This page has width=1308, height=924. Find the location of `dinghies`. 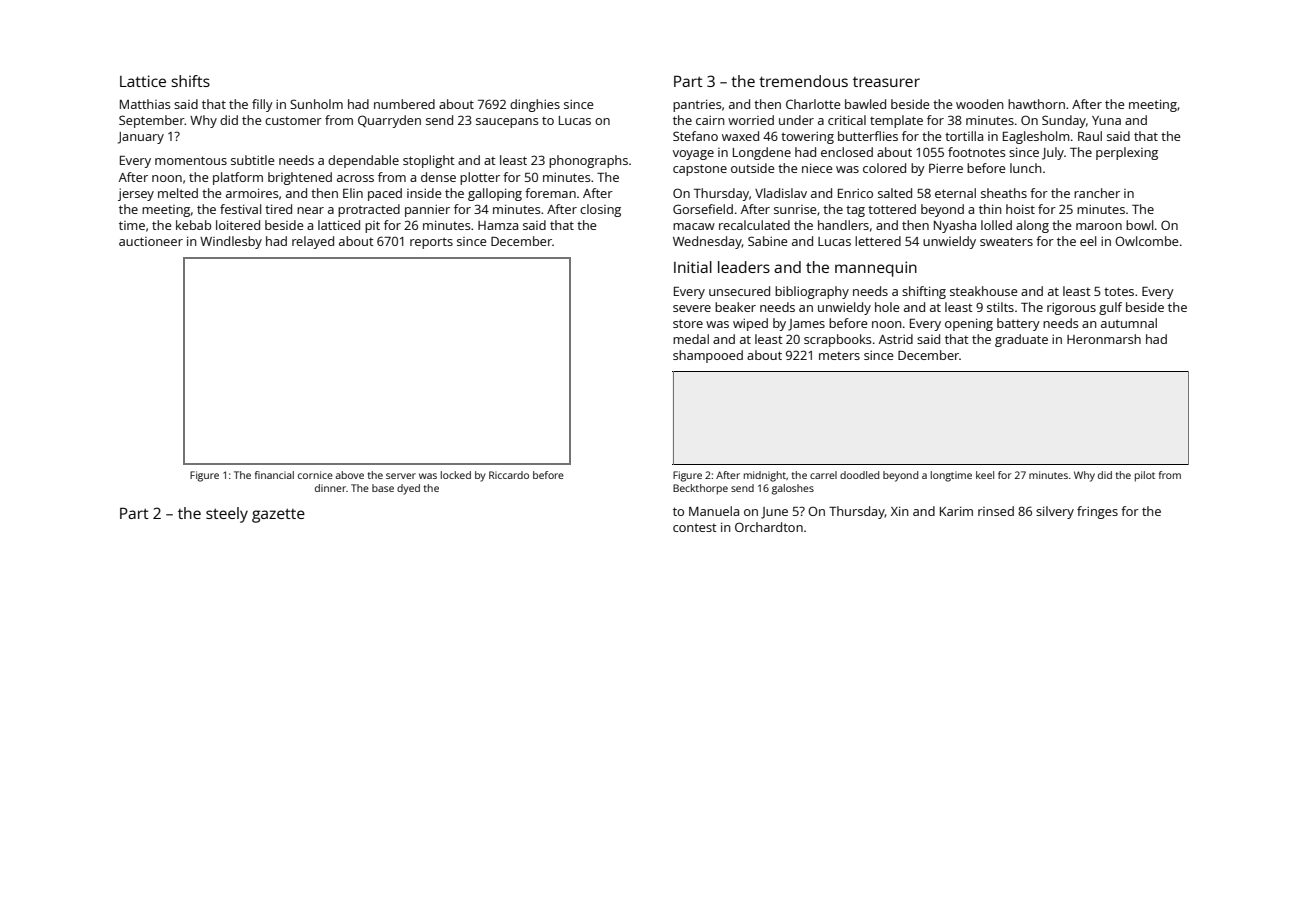

dinghies is located at coordinates (535, 105).
